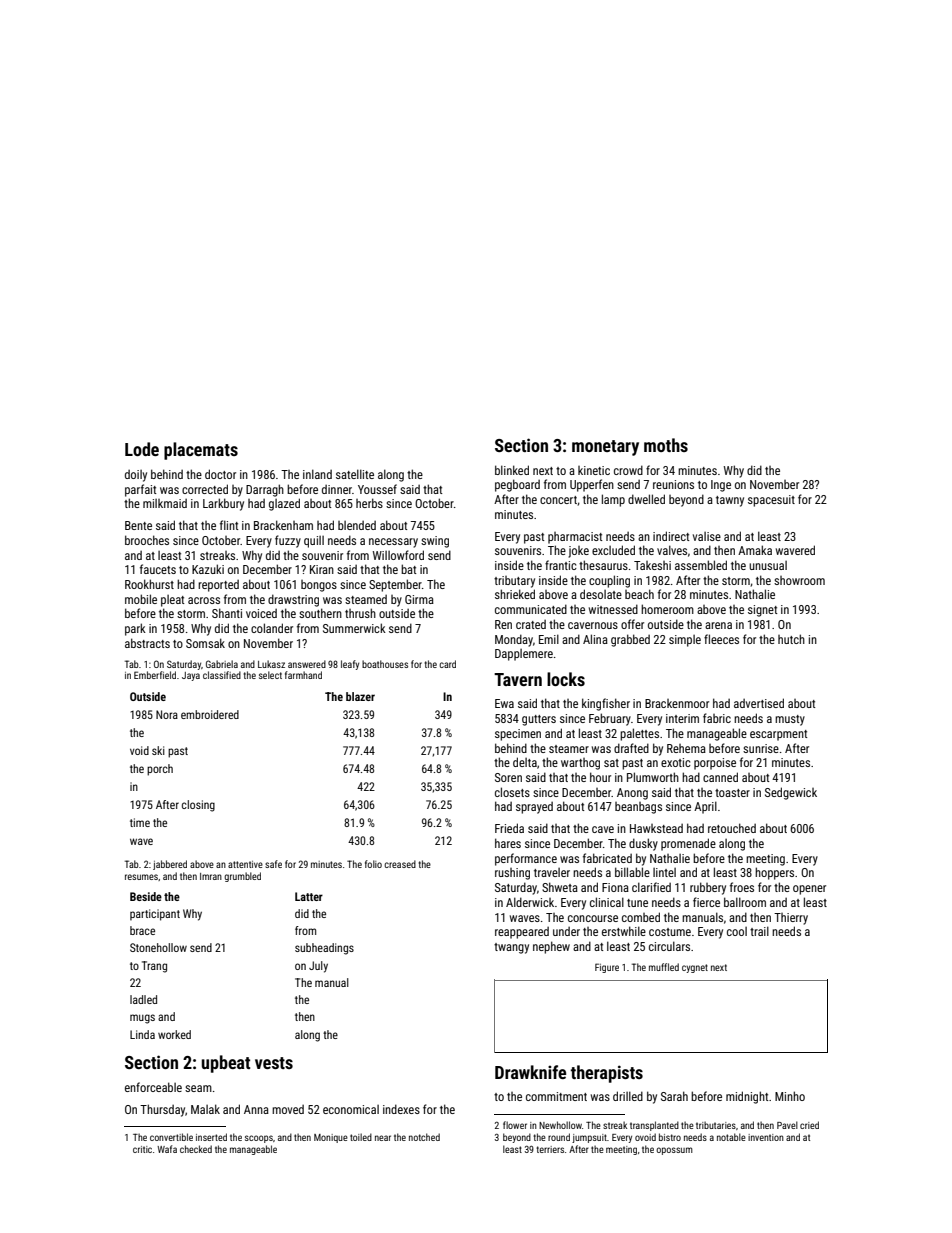 This page has width=952, height=1233. Describe the element at coordinates (550, 1149) in the page. I see `terriers` at that location.
